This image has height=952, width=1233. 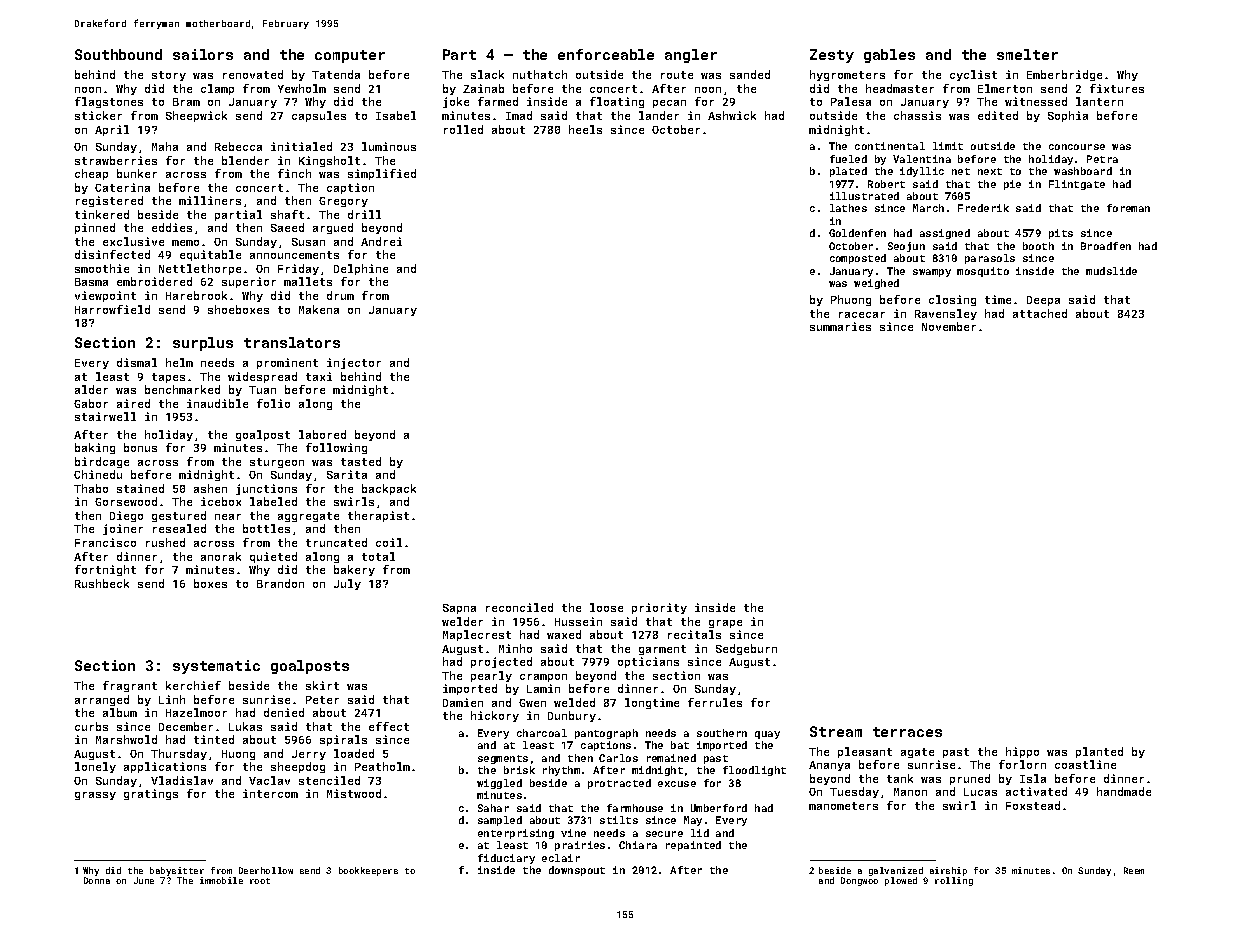 I want to click on fortnight, so click(x=105, y=570).
